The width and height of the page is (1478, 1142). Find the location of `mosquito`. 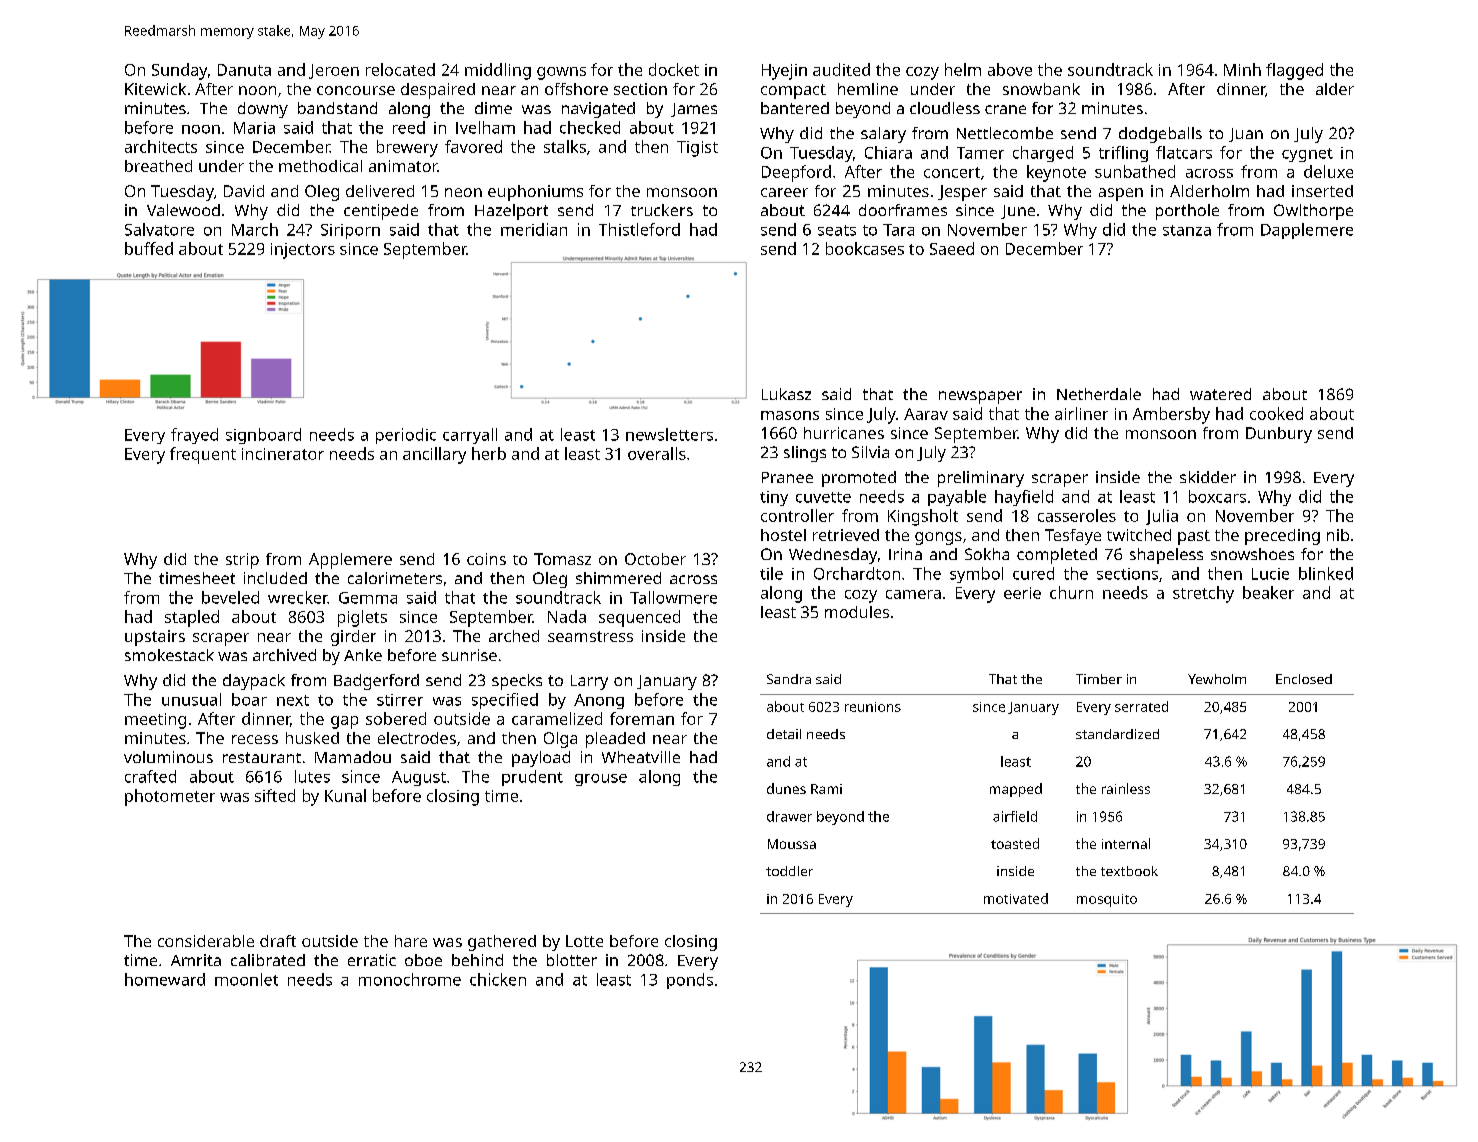

mosquito is located at coordinates (1107, 900).
